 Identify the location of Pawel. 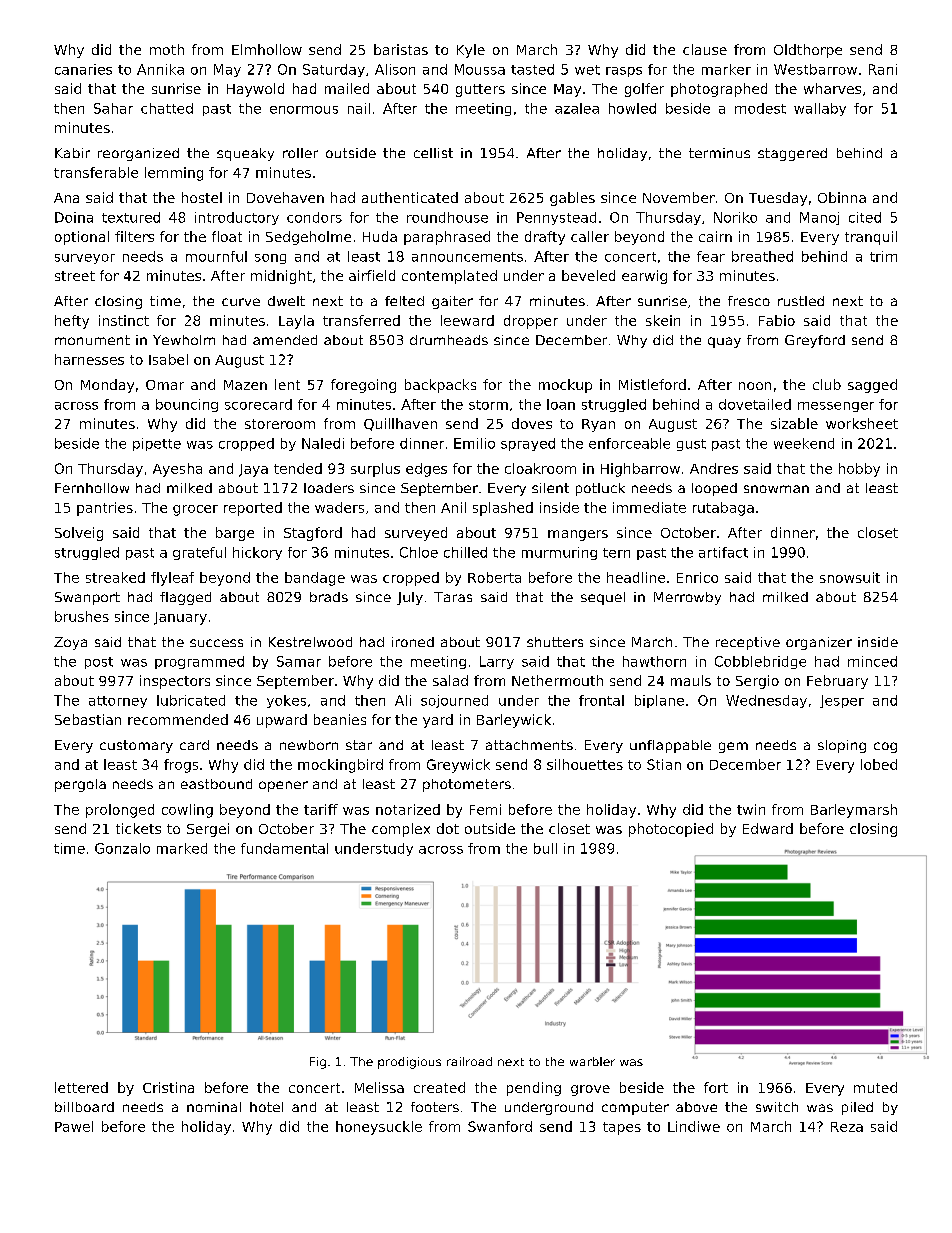
(74, 1126).
